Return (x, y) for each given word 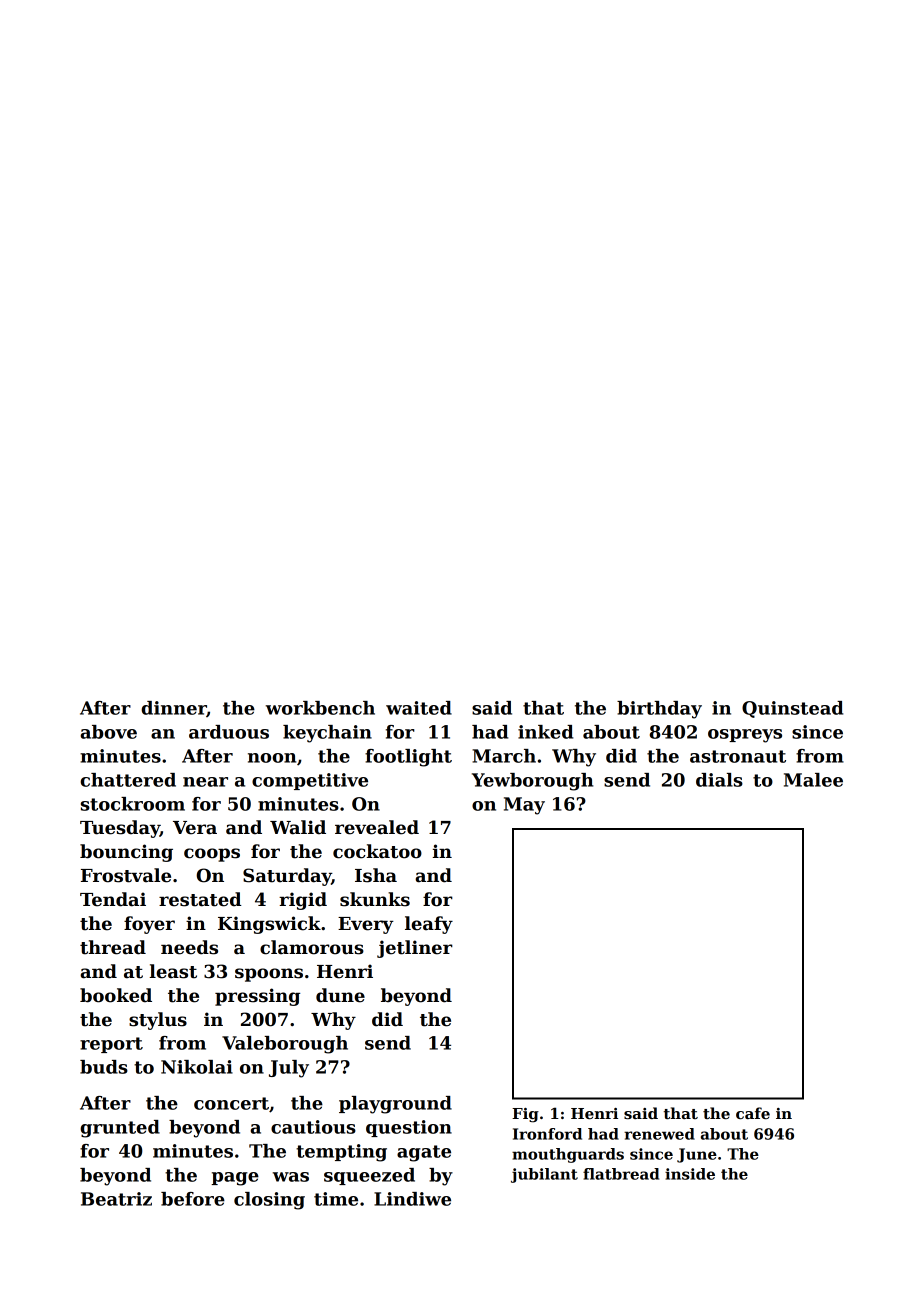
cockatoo (377, 851)
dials (719, 780)
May (524, 806)
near (205, 782)
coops (212, 855)
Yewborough (532, 782)
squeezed (369, 1176)
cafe (753, 1113)
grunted (120, 1129)
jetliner (415, 949)
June (697, 1155)
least (173, 971)
